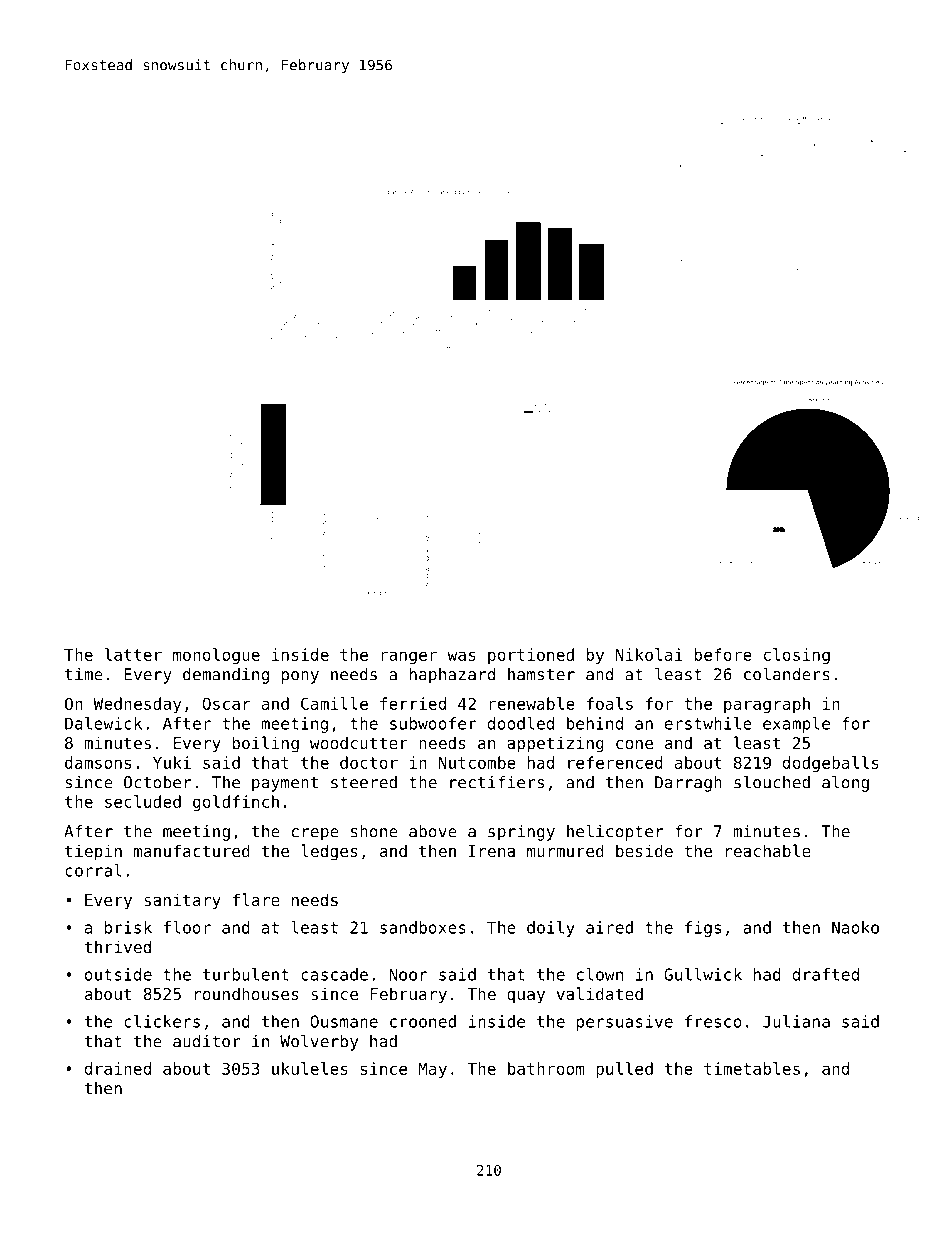 The image size is (952, 1233). I want to click on steered, so click(364, 782).
